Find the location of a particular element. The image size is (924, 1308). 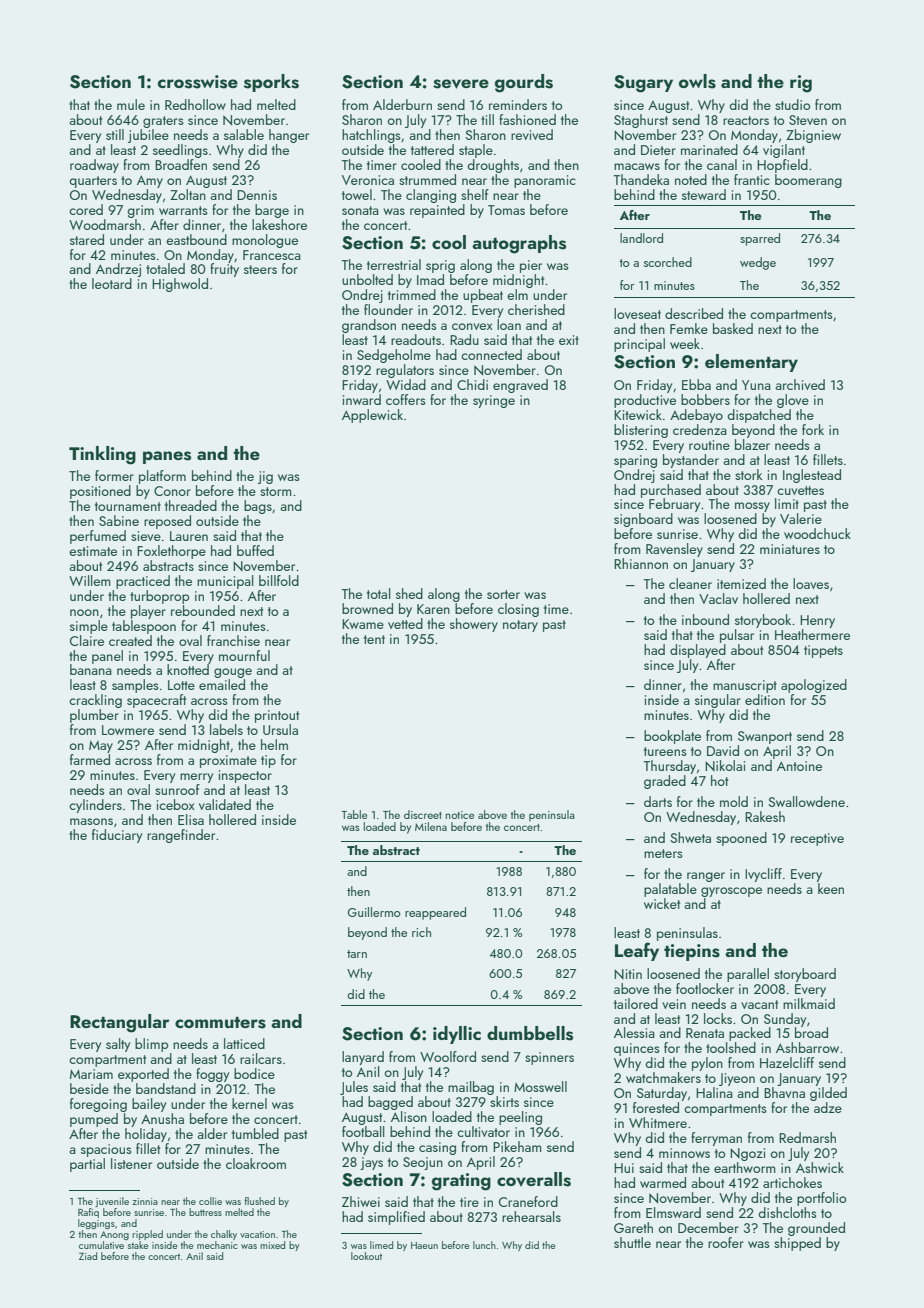

mechanic is located at coordinates (217, 1245).
